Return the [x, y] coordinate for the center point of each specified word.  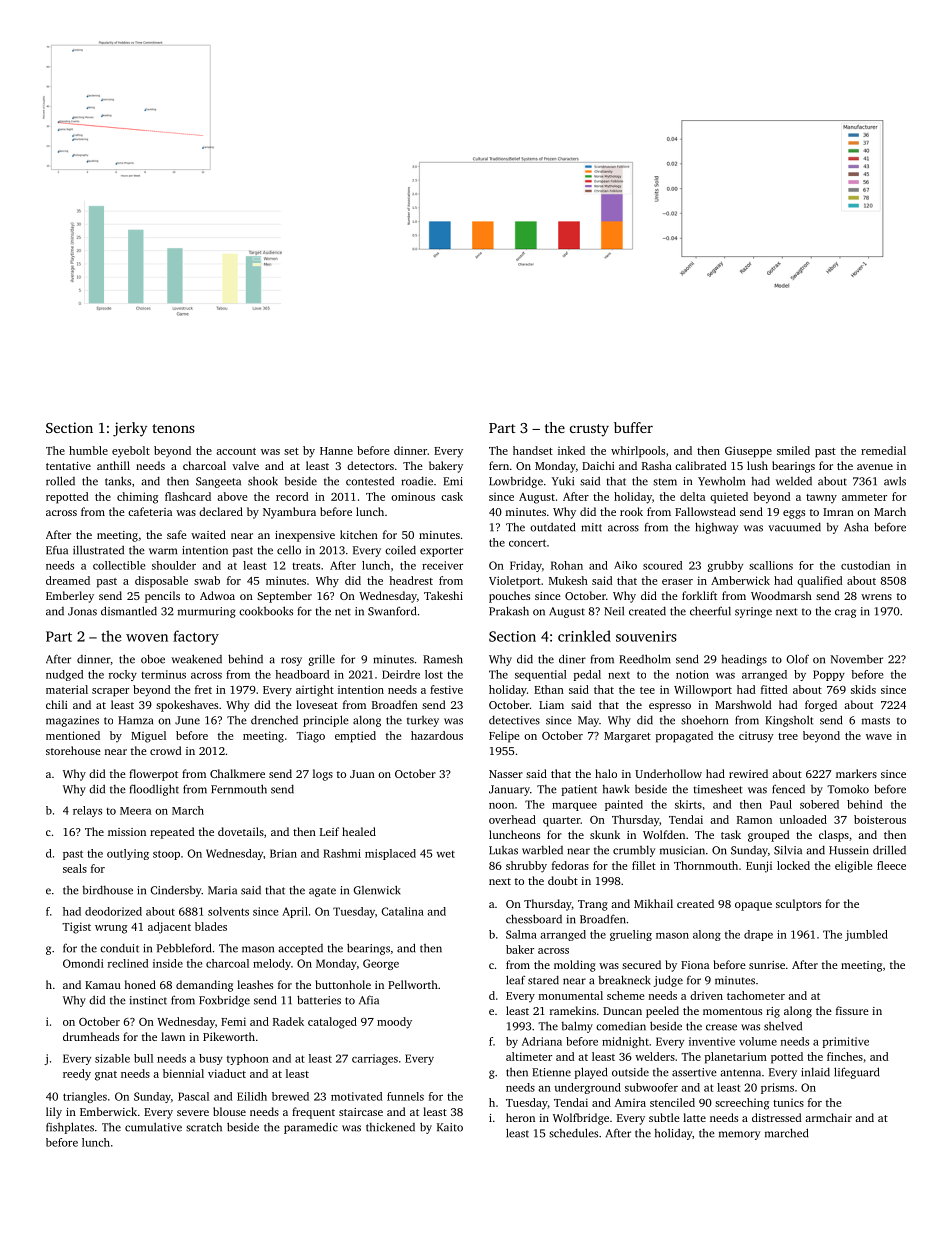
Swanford [392, 611]
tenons [173, 428]
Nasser [506, 774]
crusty [589, 430]
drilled [889, 850]
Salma [521, 934]
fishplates [70, 1128]
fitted [774, 689]
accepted [300, 949]
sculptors [798, 905]
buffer [633, 427]
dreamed [68, 580]
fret [203, 689]
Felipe [504, 737]
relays [87, 811]
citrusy [756, 737]
